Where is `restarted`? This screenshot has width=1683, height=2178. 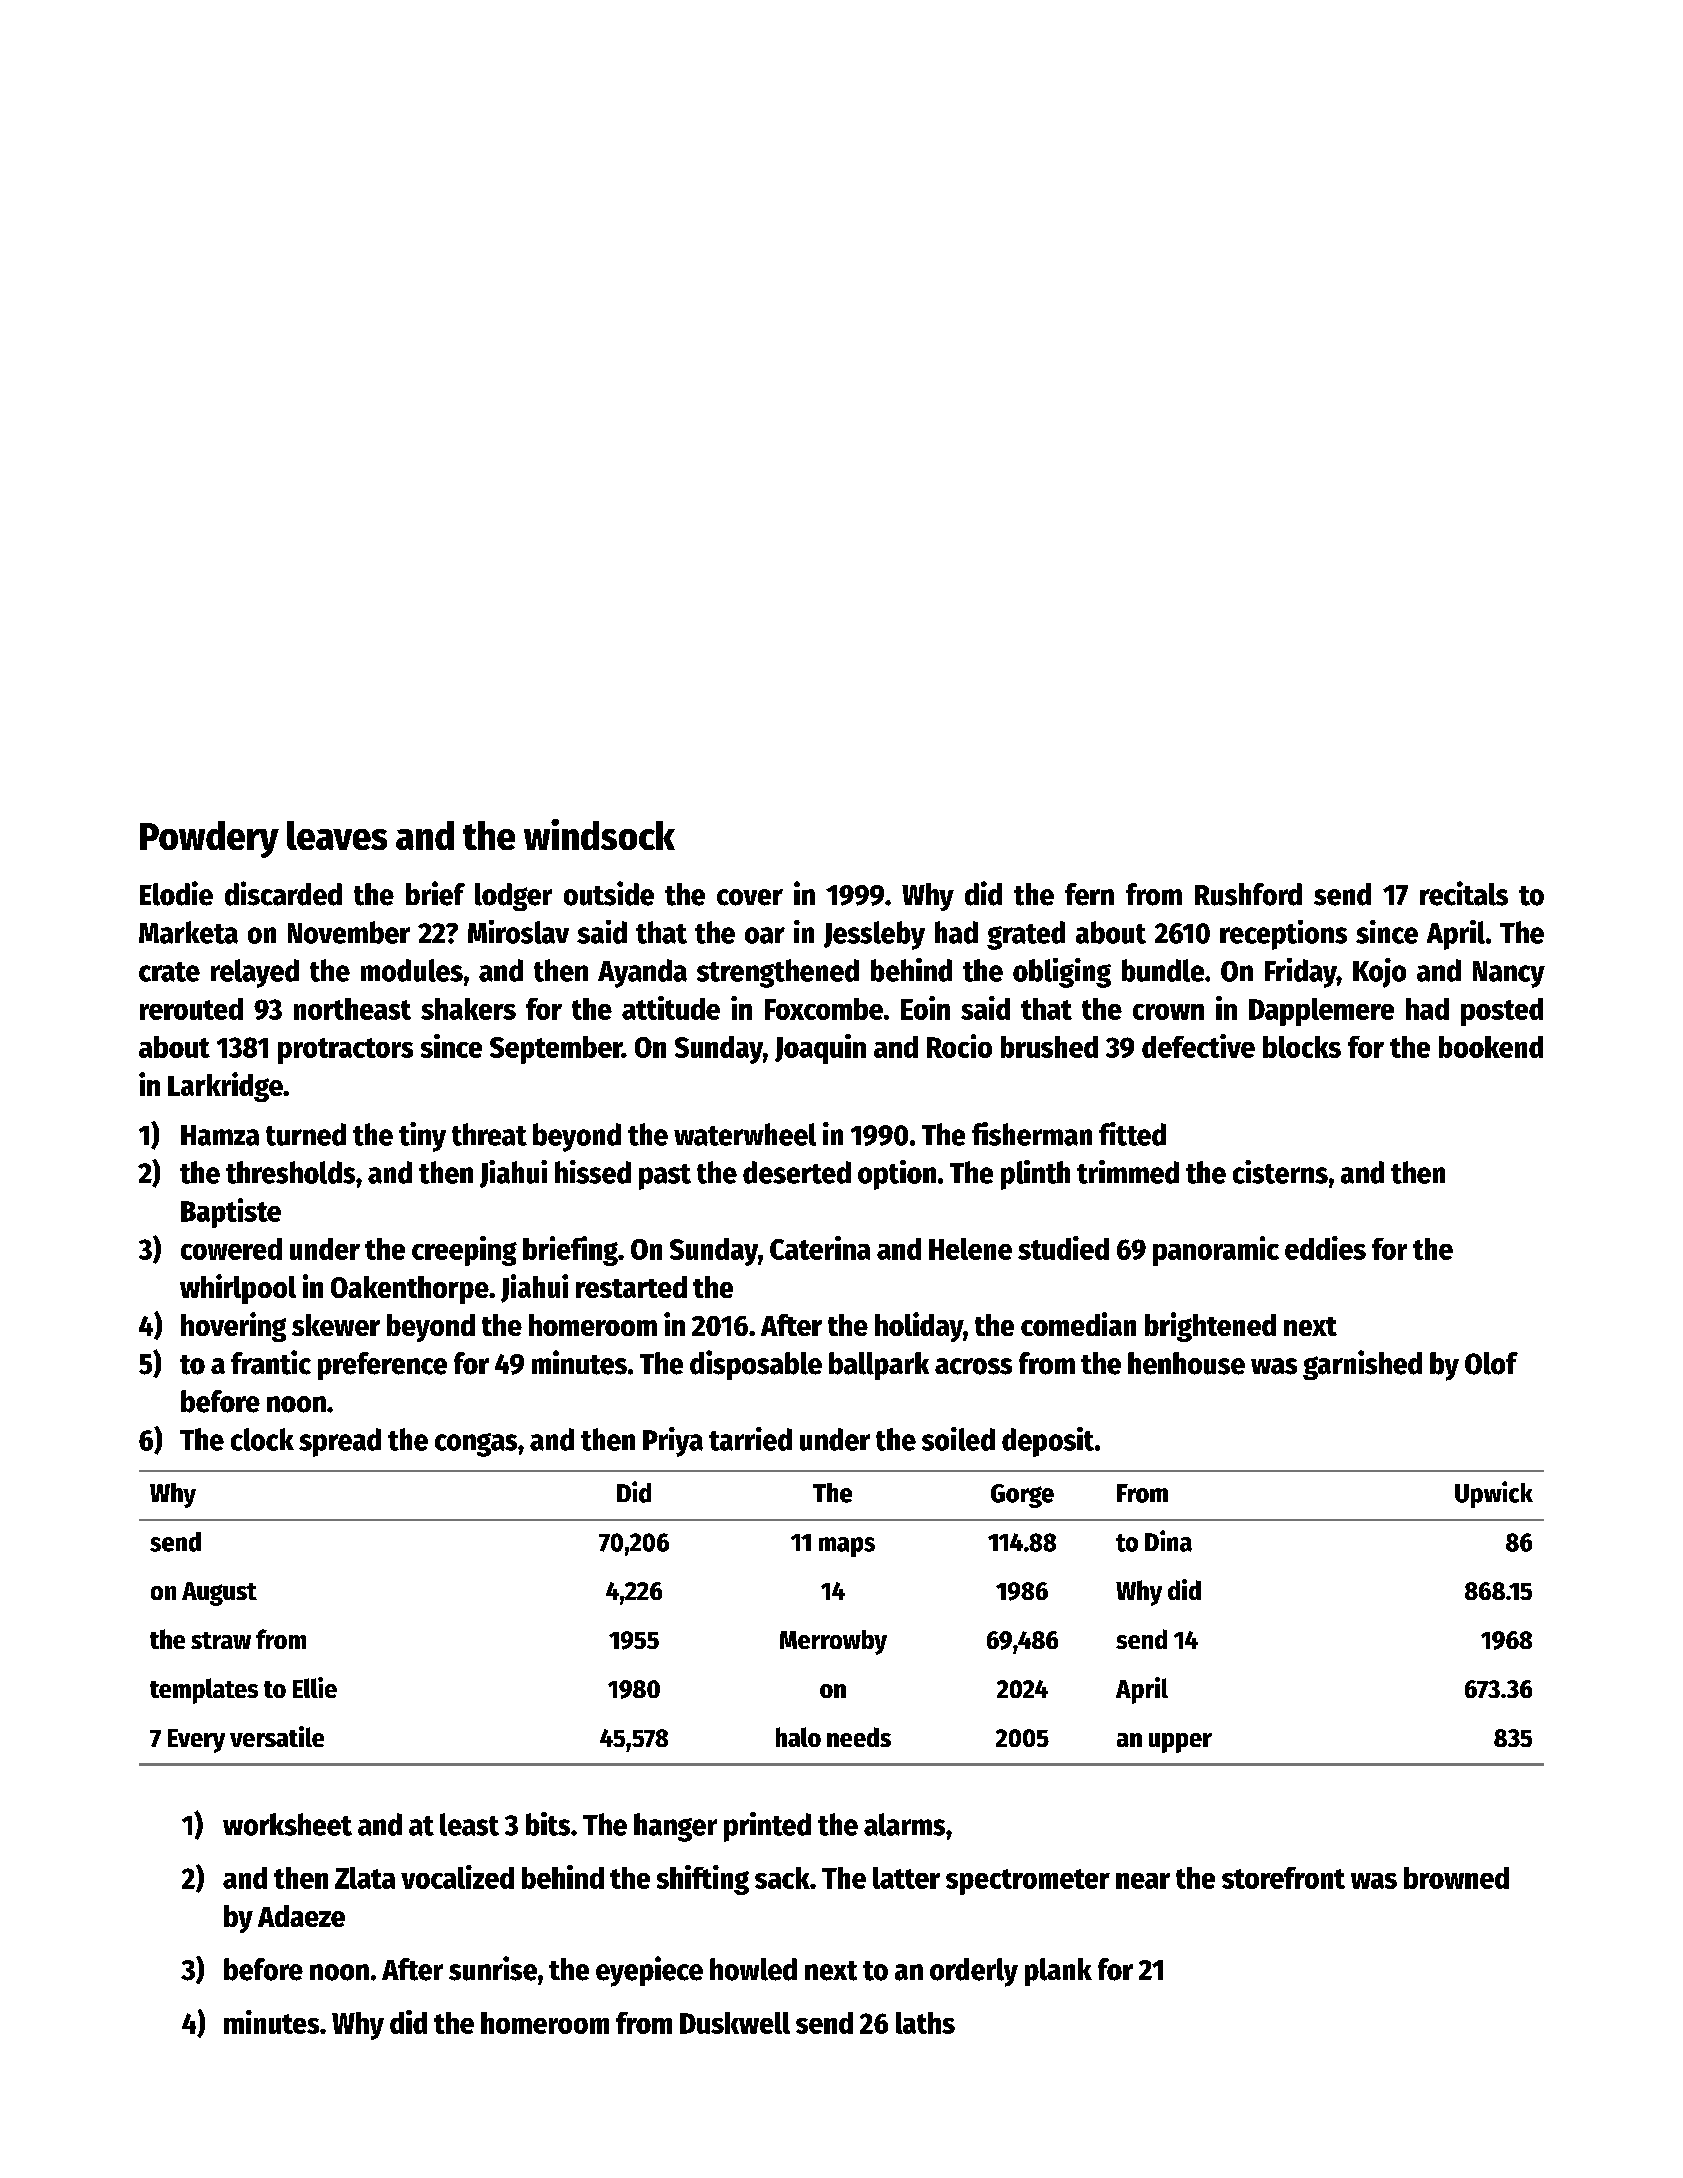 restarted is located at coordinates (631, 1287).
